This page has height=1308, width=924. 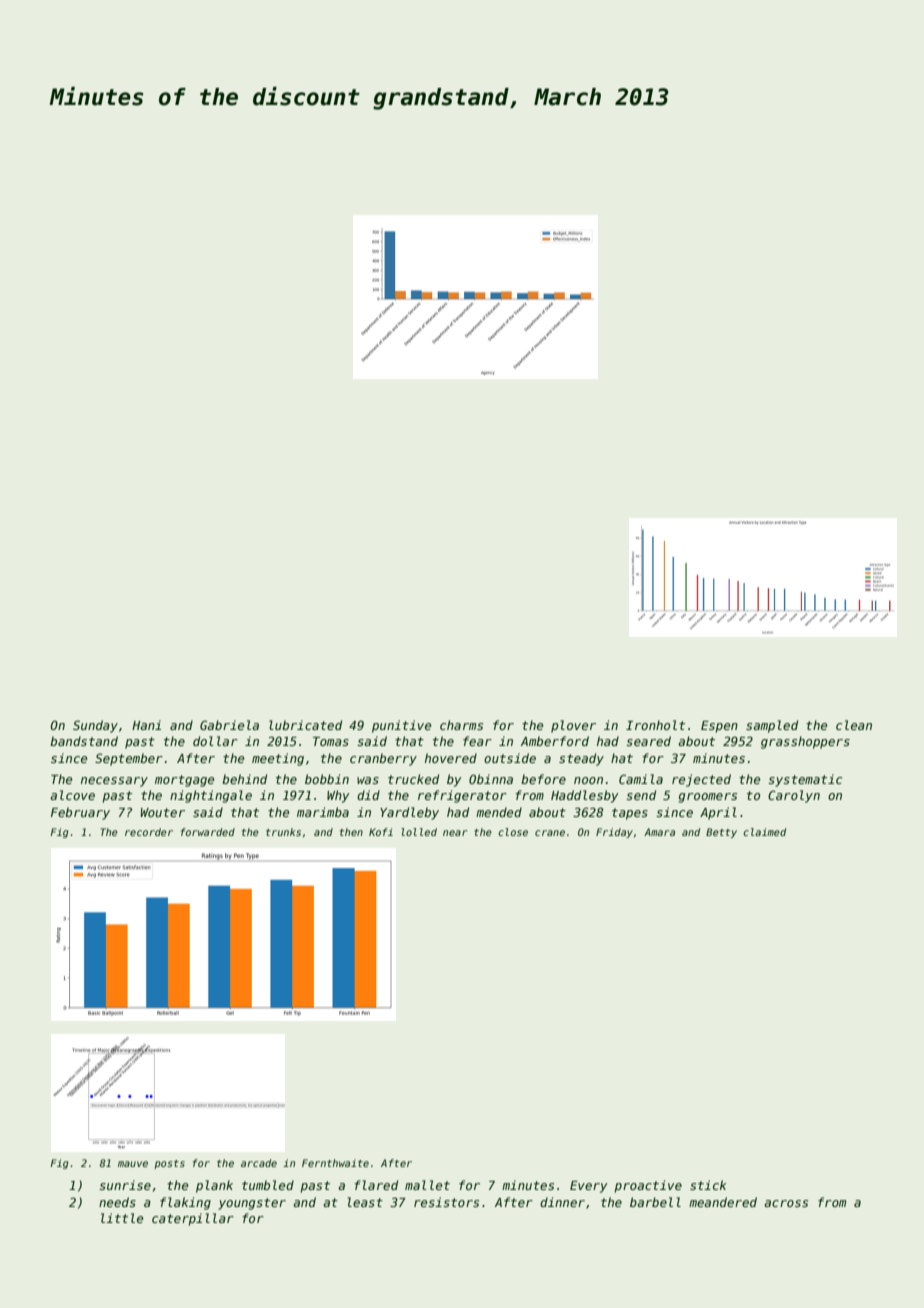 I want to click on little, so click(x=122, y=1218).
